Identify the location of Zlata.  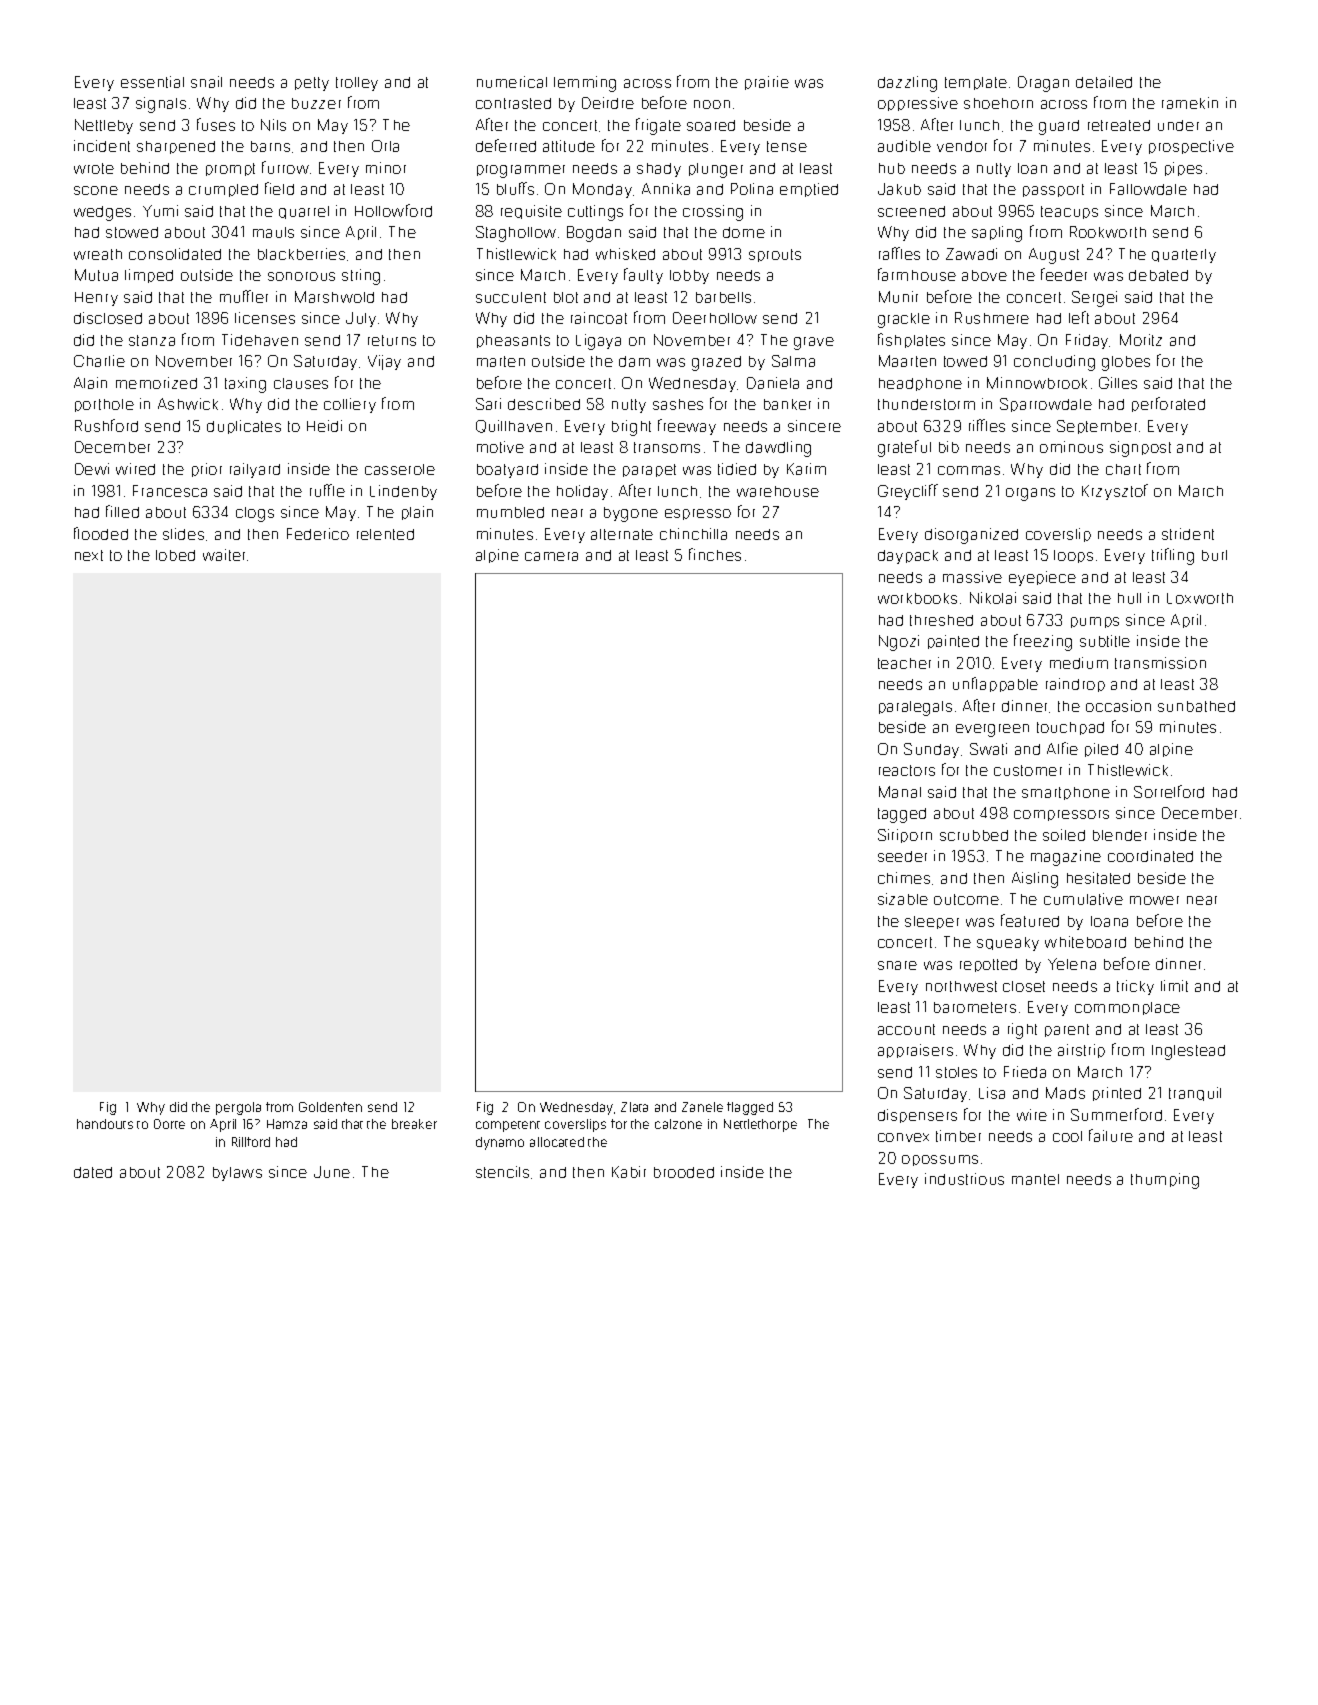
(634, 1107).
